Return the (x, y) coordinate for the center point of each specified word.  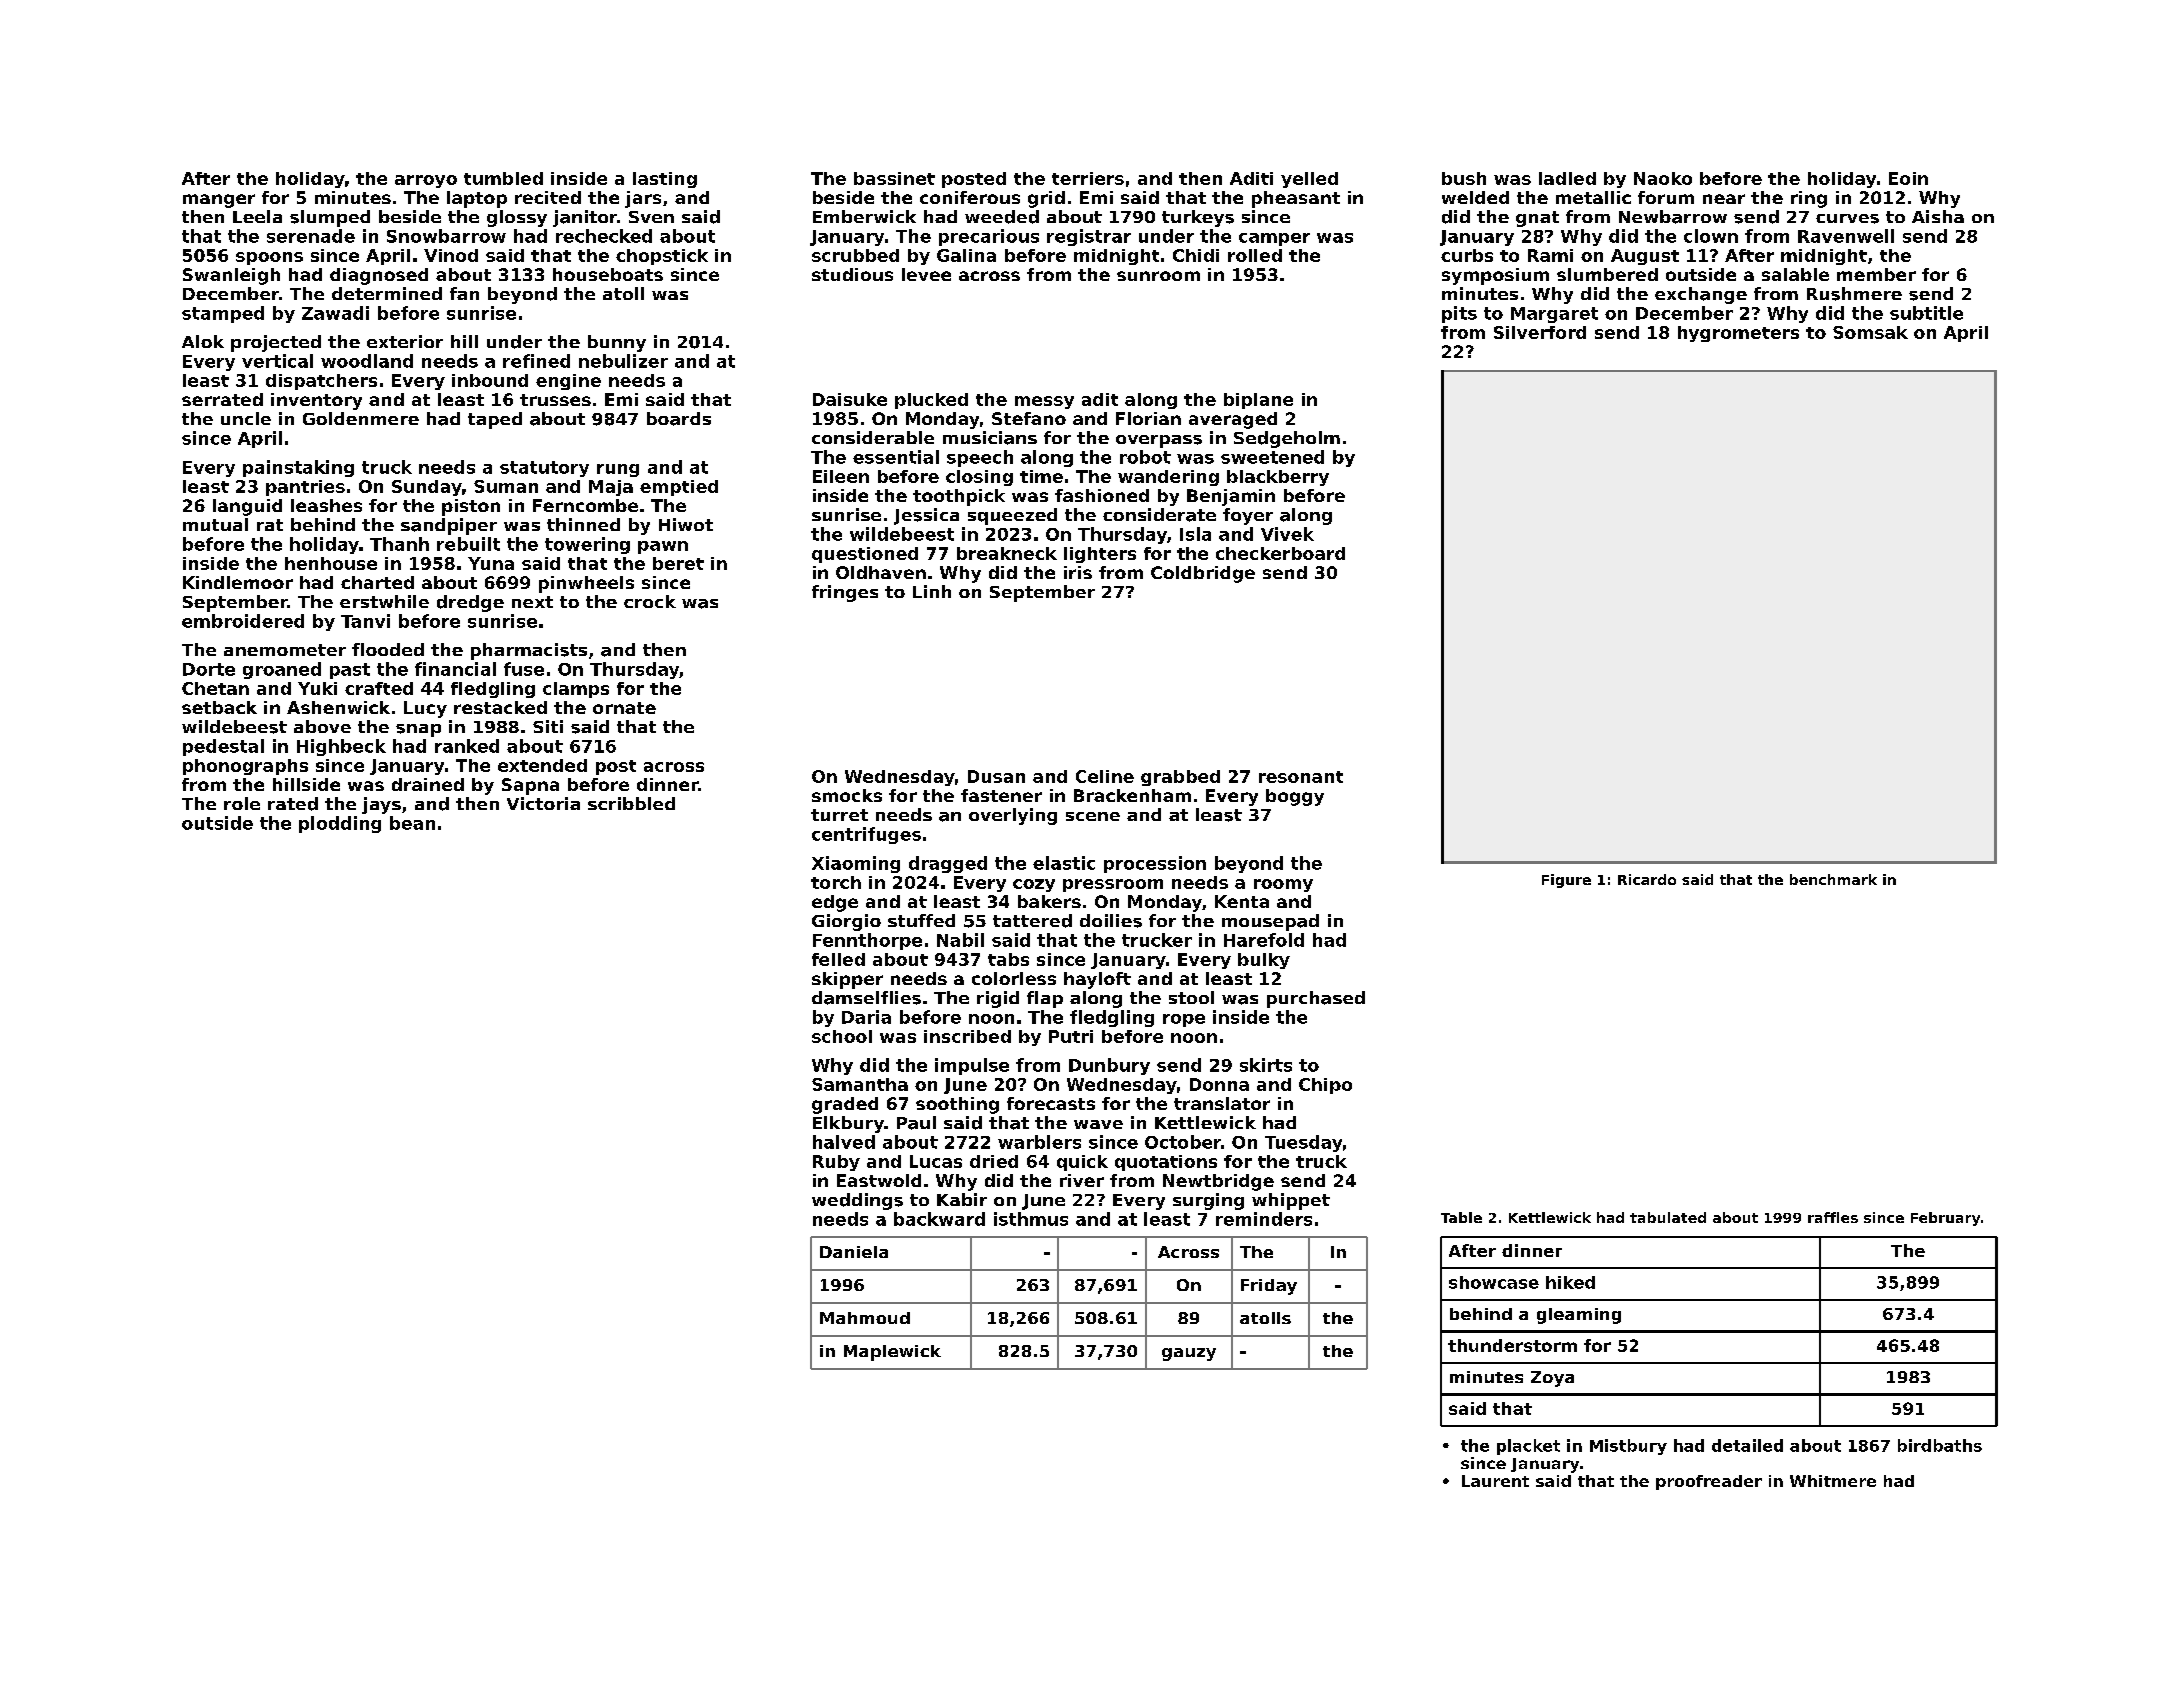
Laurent (1495, 1481)
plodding (340, 824)
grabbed (1180, 778)
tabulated (1668, 1217)
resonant (1301, 777)
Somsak (1870, 332)
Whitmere (1833, 1481)
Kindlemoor (238, 582)
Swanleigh (231, 276)
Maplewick (892, 1353)
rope (1184, 1020)
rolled (1255, 255)
